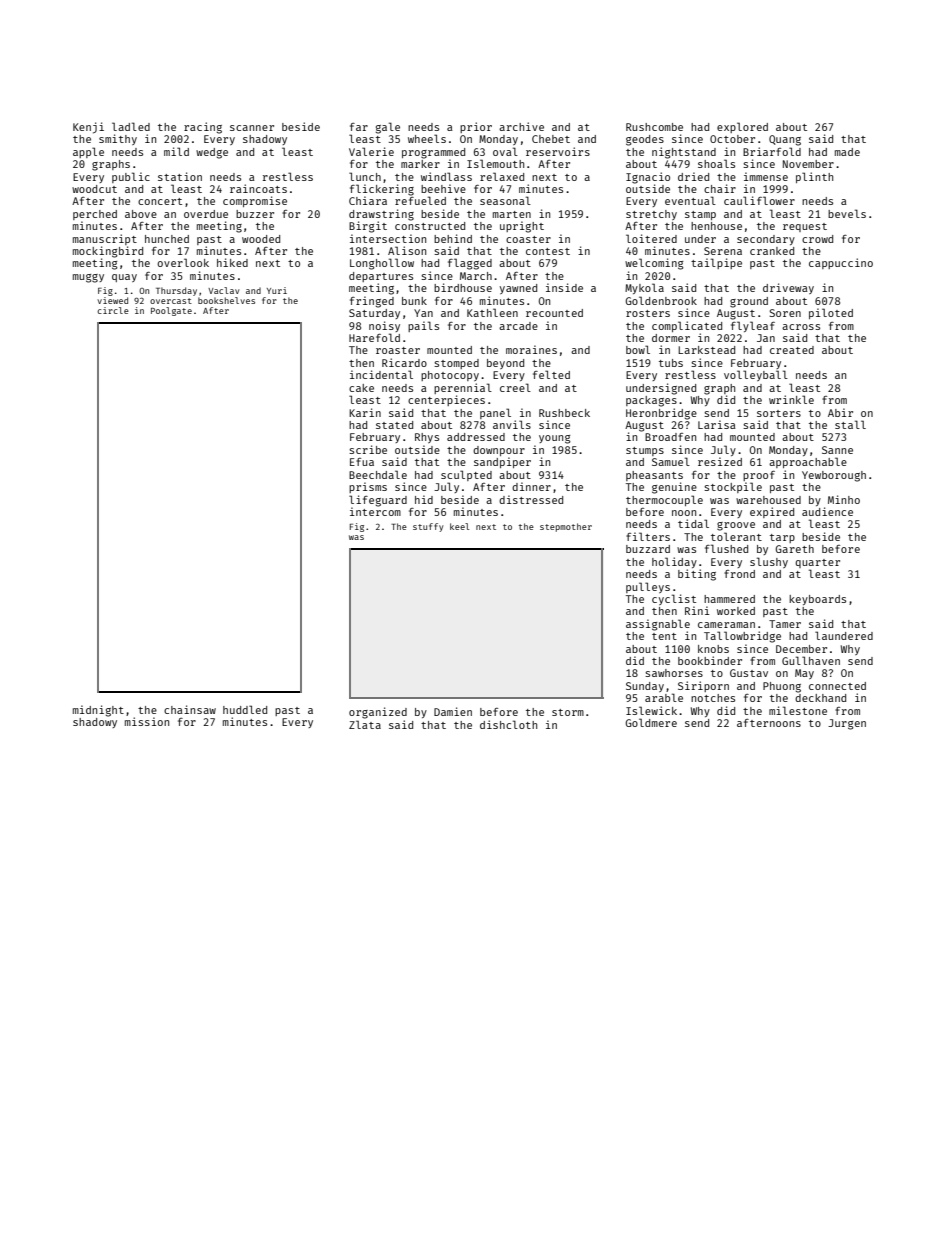  Describe the element at coordinates (388, 128) in the screenshot. I see `gale` at that location.
